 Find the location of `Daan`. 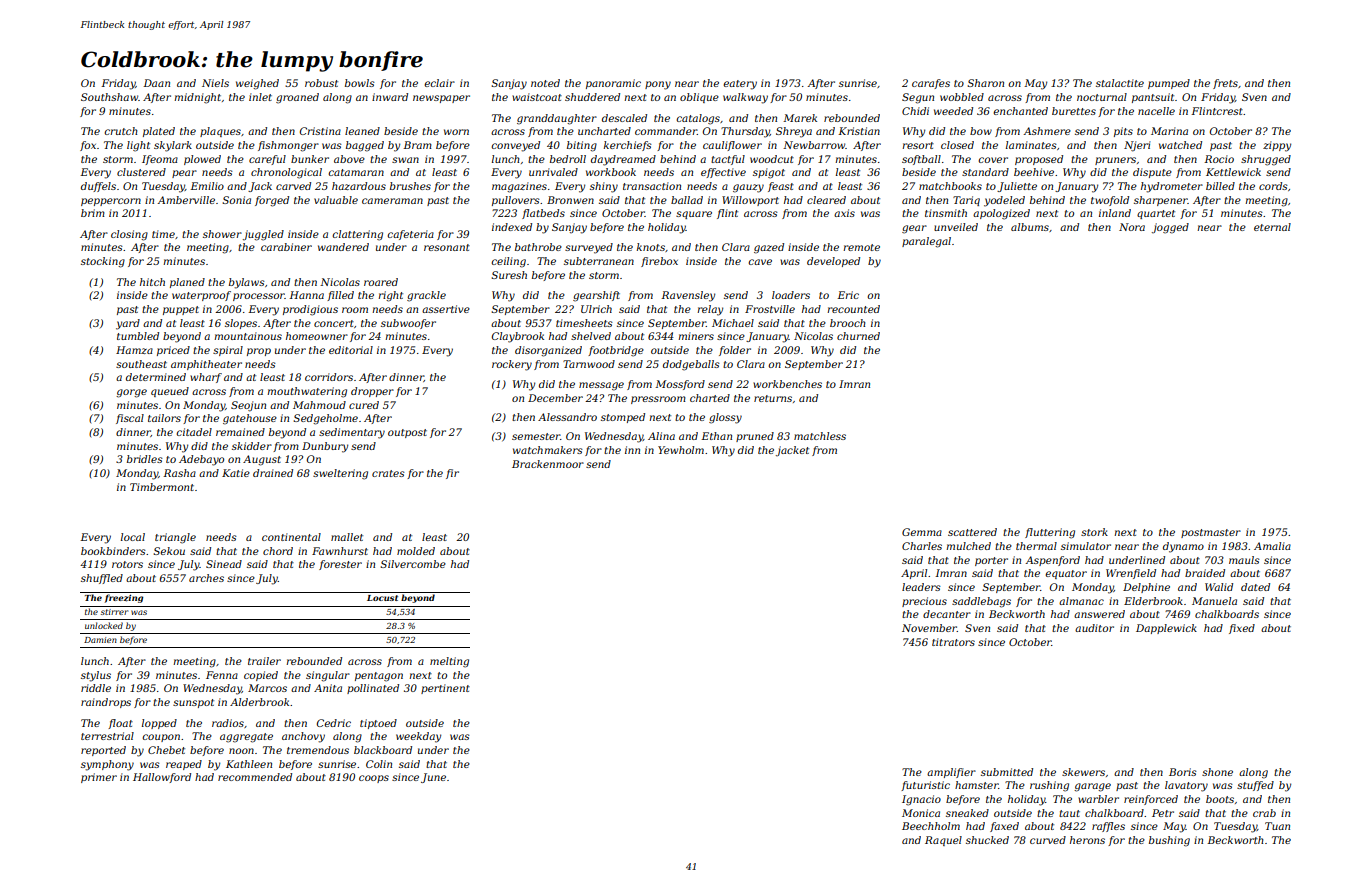

Daan is located at coordinates (156, 83).
